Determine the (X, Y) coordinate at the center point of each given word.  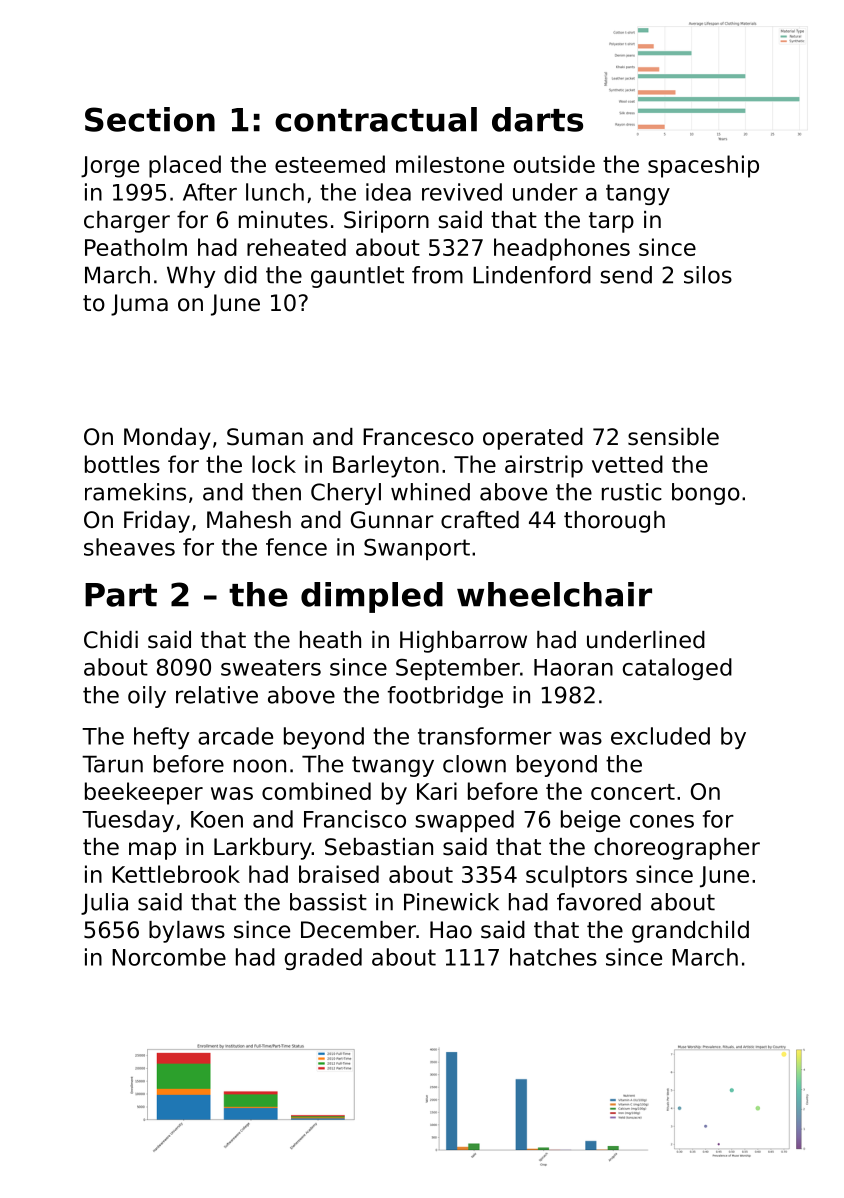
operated (533, 439)
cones (662, 821)
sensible (673, 437)
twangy (393, 766)
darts (537, 119)
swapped (464, 821)
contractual (376, 119)
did (240, 275)
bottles (122, 464)
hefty (162, 738)
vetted (627, 464)
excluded (660, 736)
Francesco (418, 437)
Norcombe (169, 957)
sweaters (271, 667)
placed (185, 166)
